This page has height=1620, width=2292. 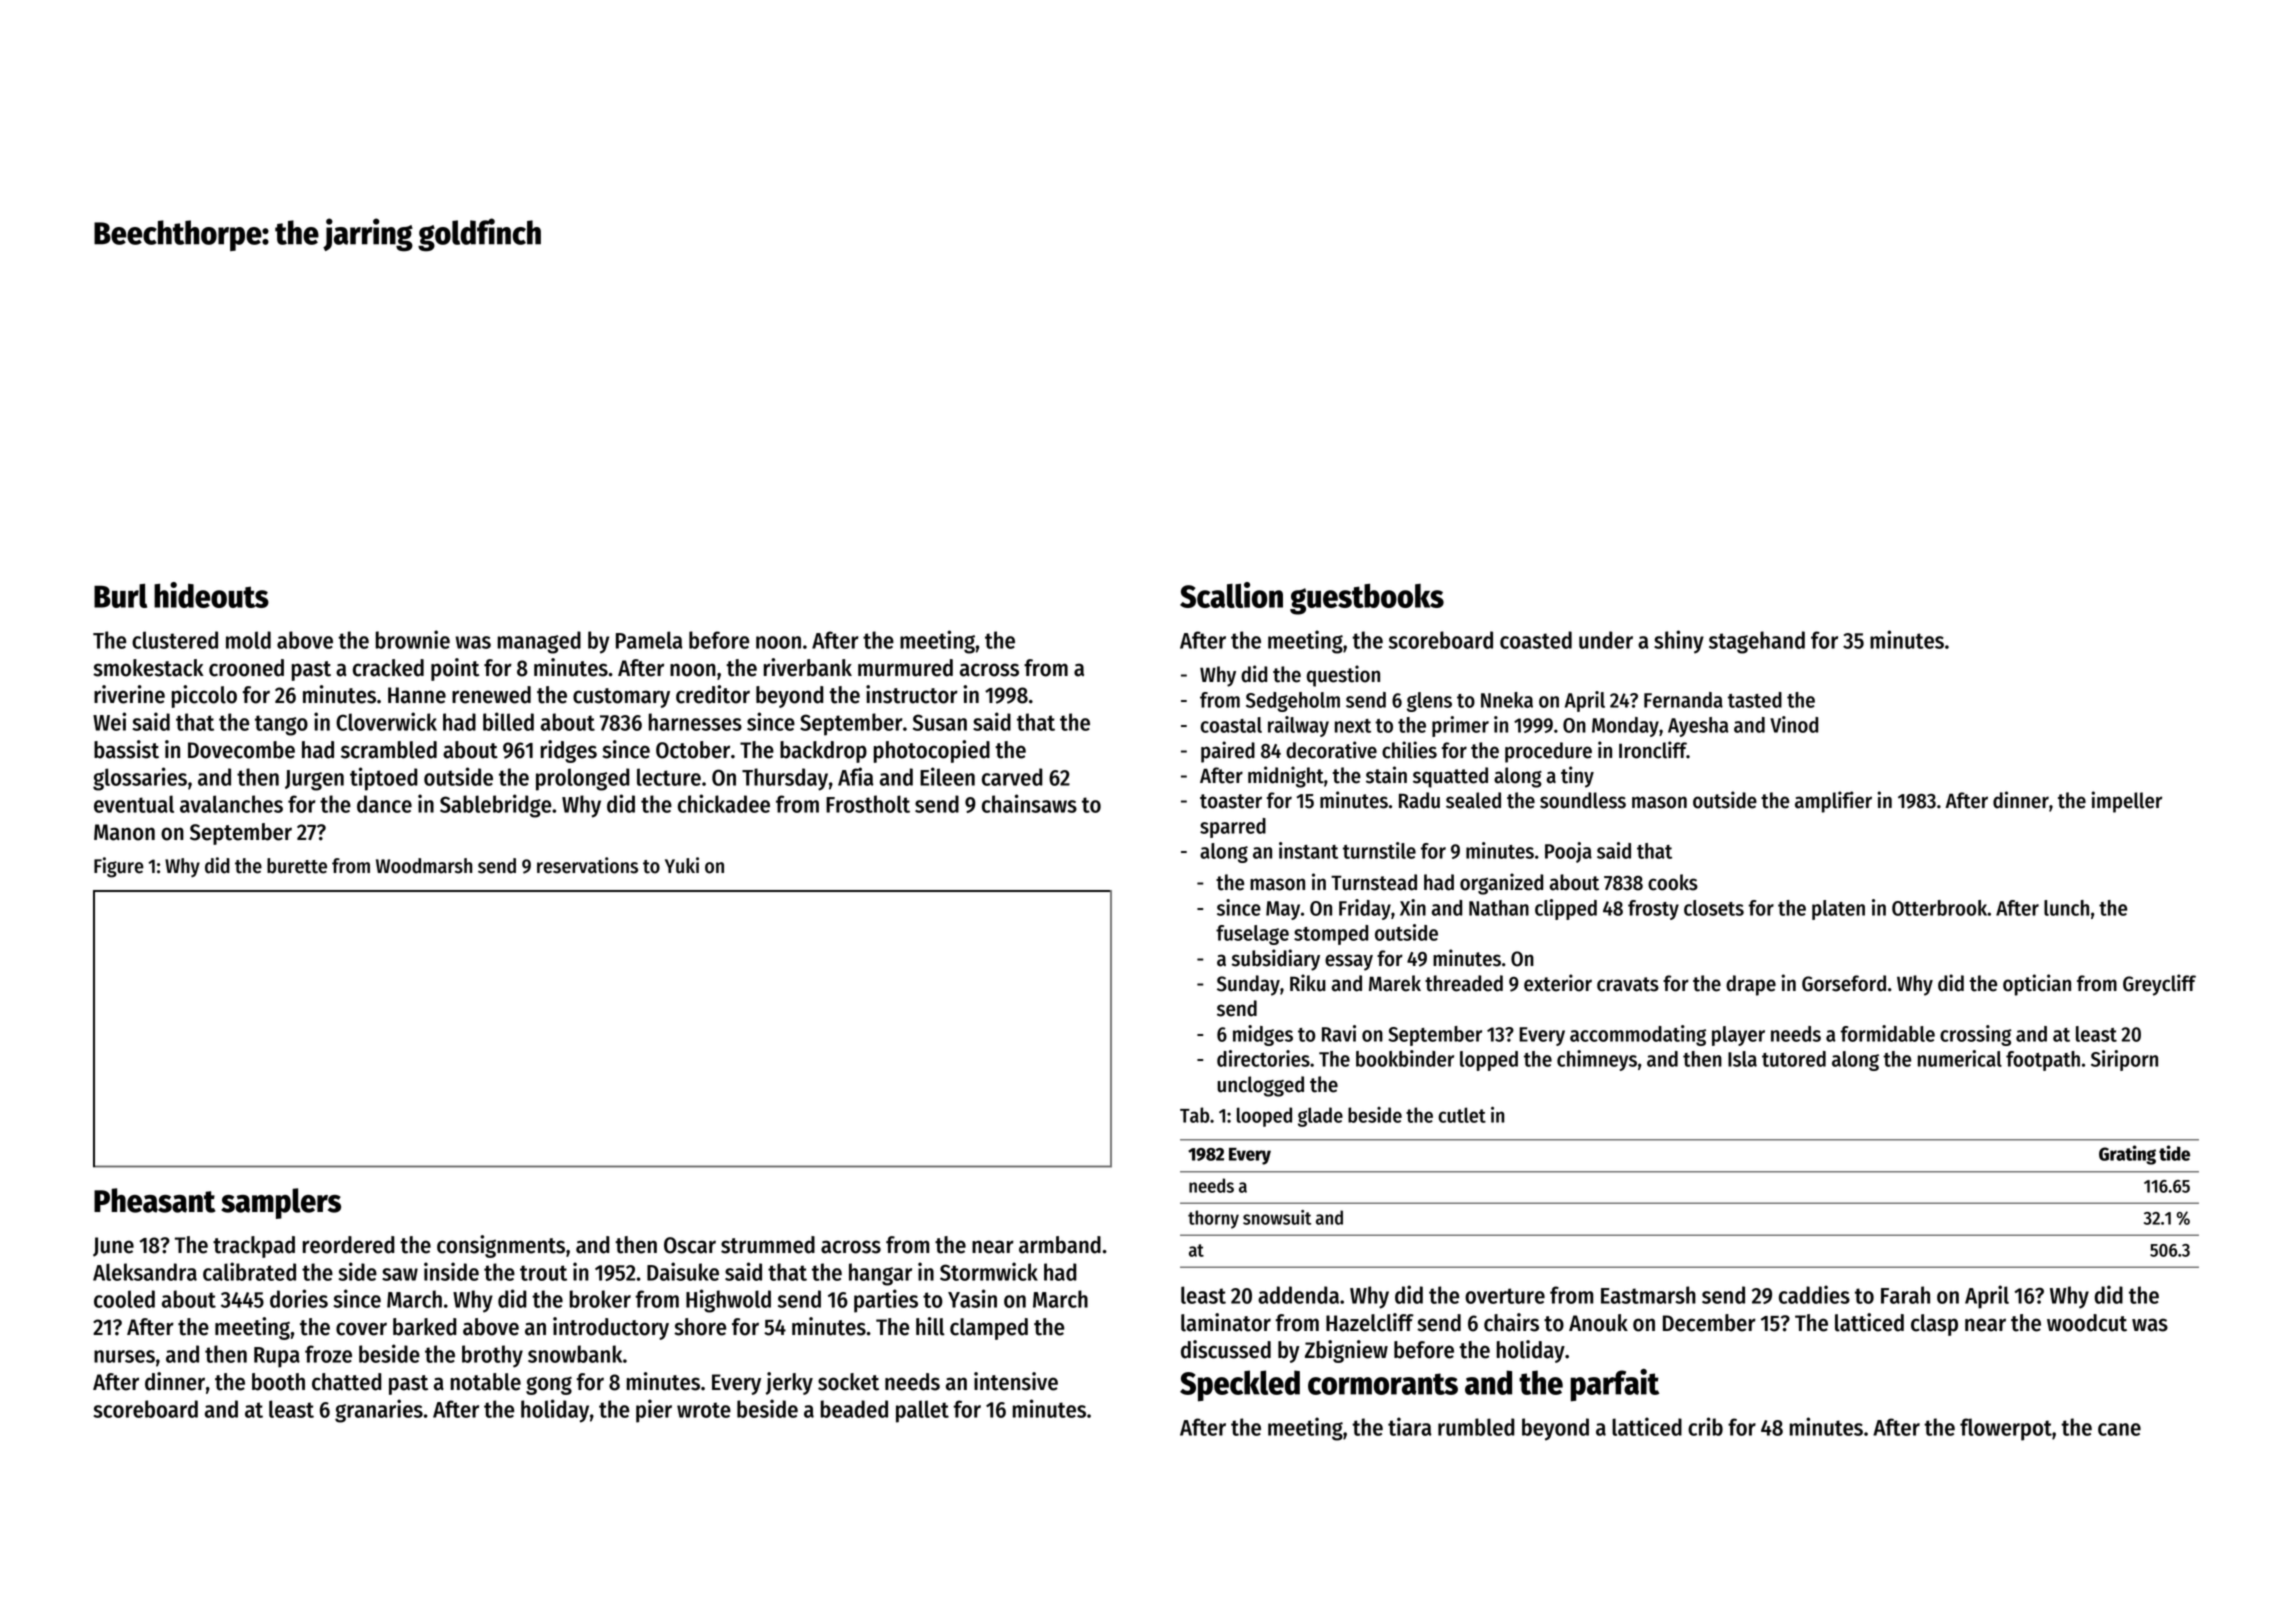 I want to click on samplers, so click(x=281, y=1203).
